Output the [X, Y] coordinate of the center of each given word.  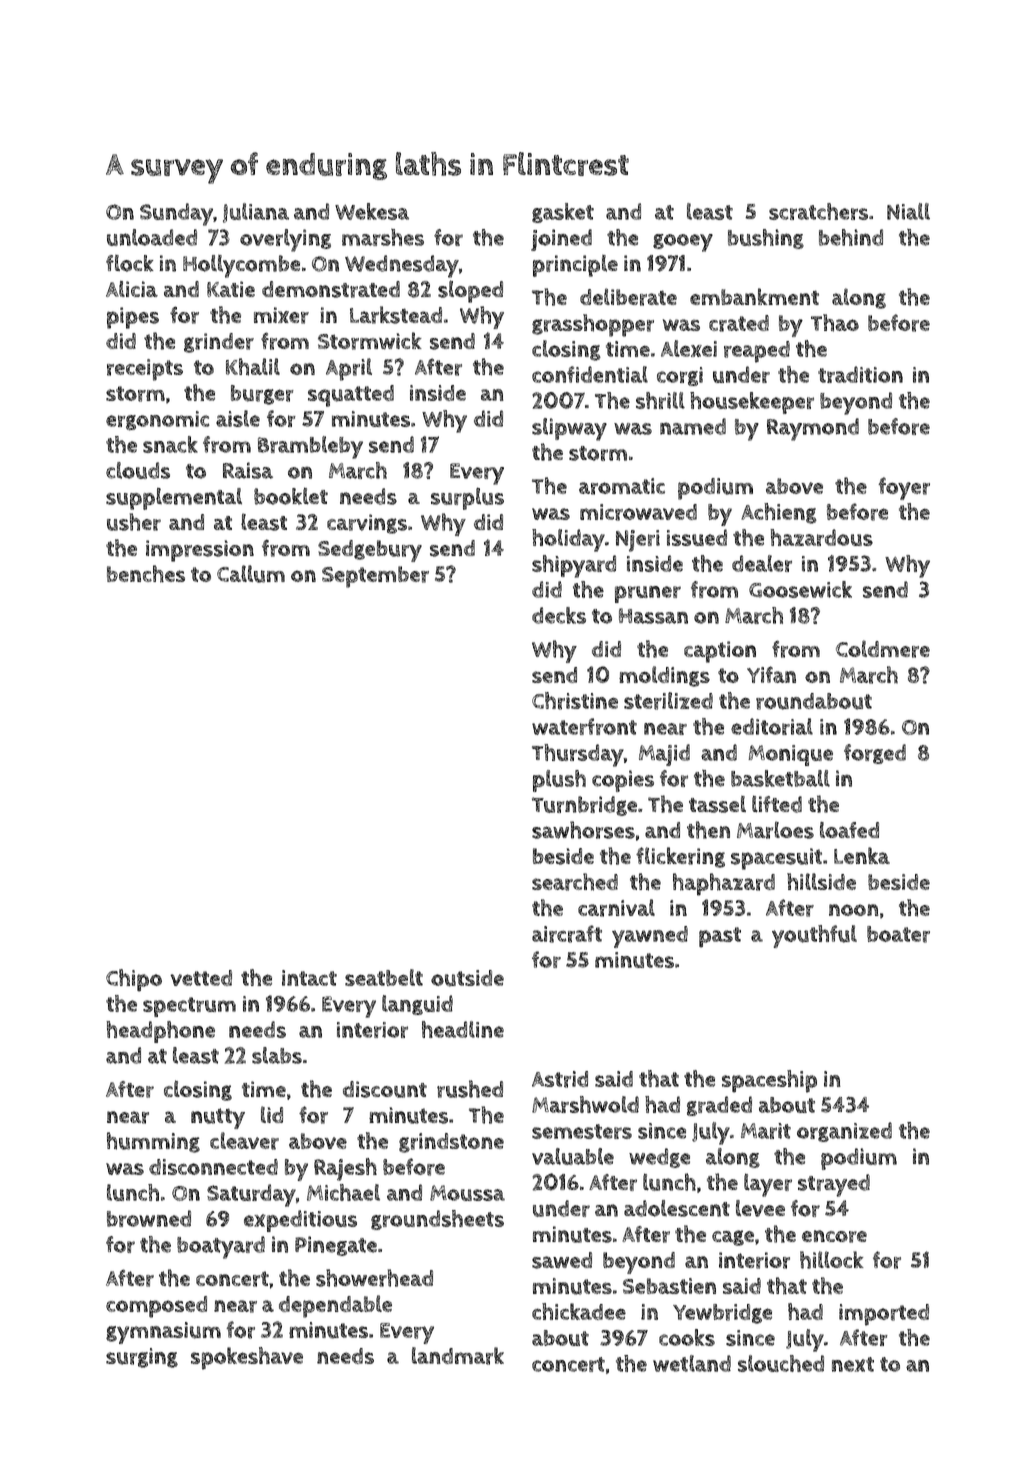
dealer [762, 563]
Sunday [176, 214]
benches [146, 574]
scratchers [818, 211]
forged [875, 754]
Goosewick [800, 589]
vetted [201, 978]
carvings [367, 524]
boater [898, 934]
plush [559, 781]
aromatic [622, 486]
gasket [563, 213]
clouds [138, 470]
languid [417, 1005]
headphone [160, 1032]
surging [142, 1358]
